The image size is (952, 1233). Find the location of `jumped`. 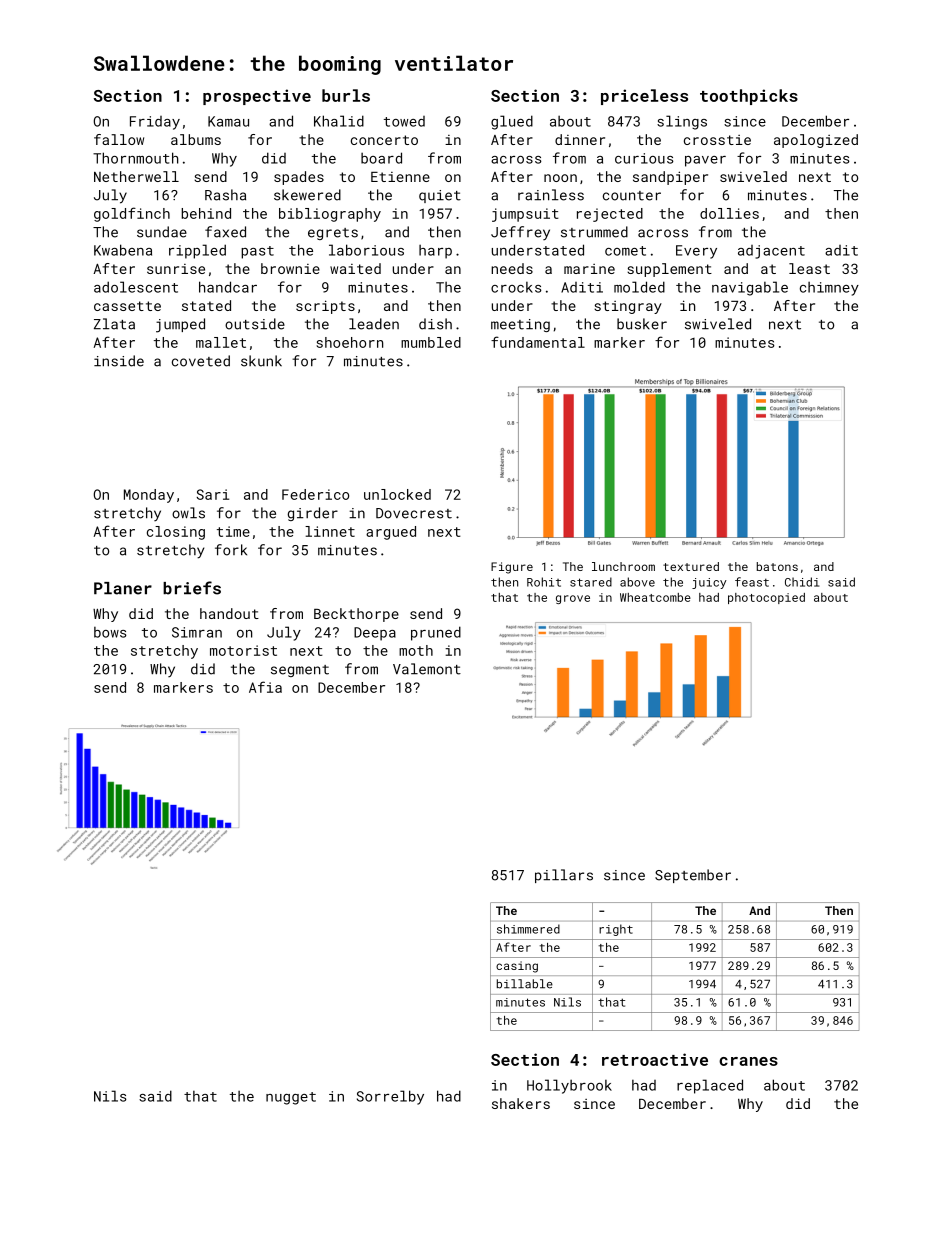

jumped is located at coordinates (180, 325).
